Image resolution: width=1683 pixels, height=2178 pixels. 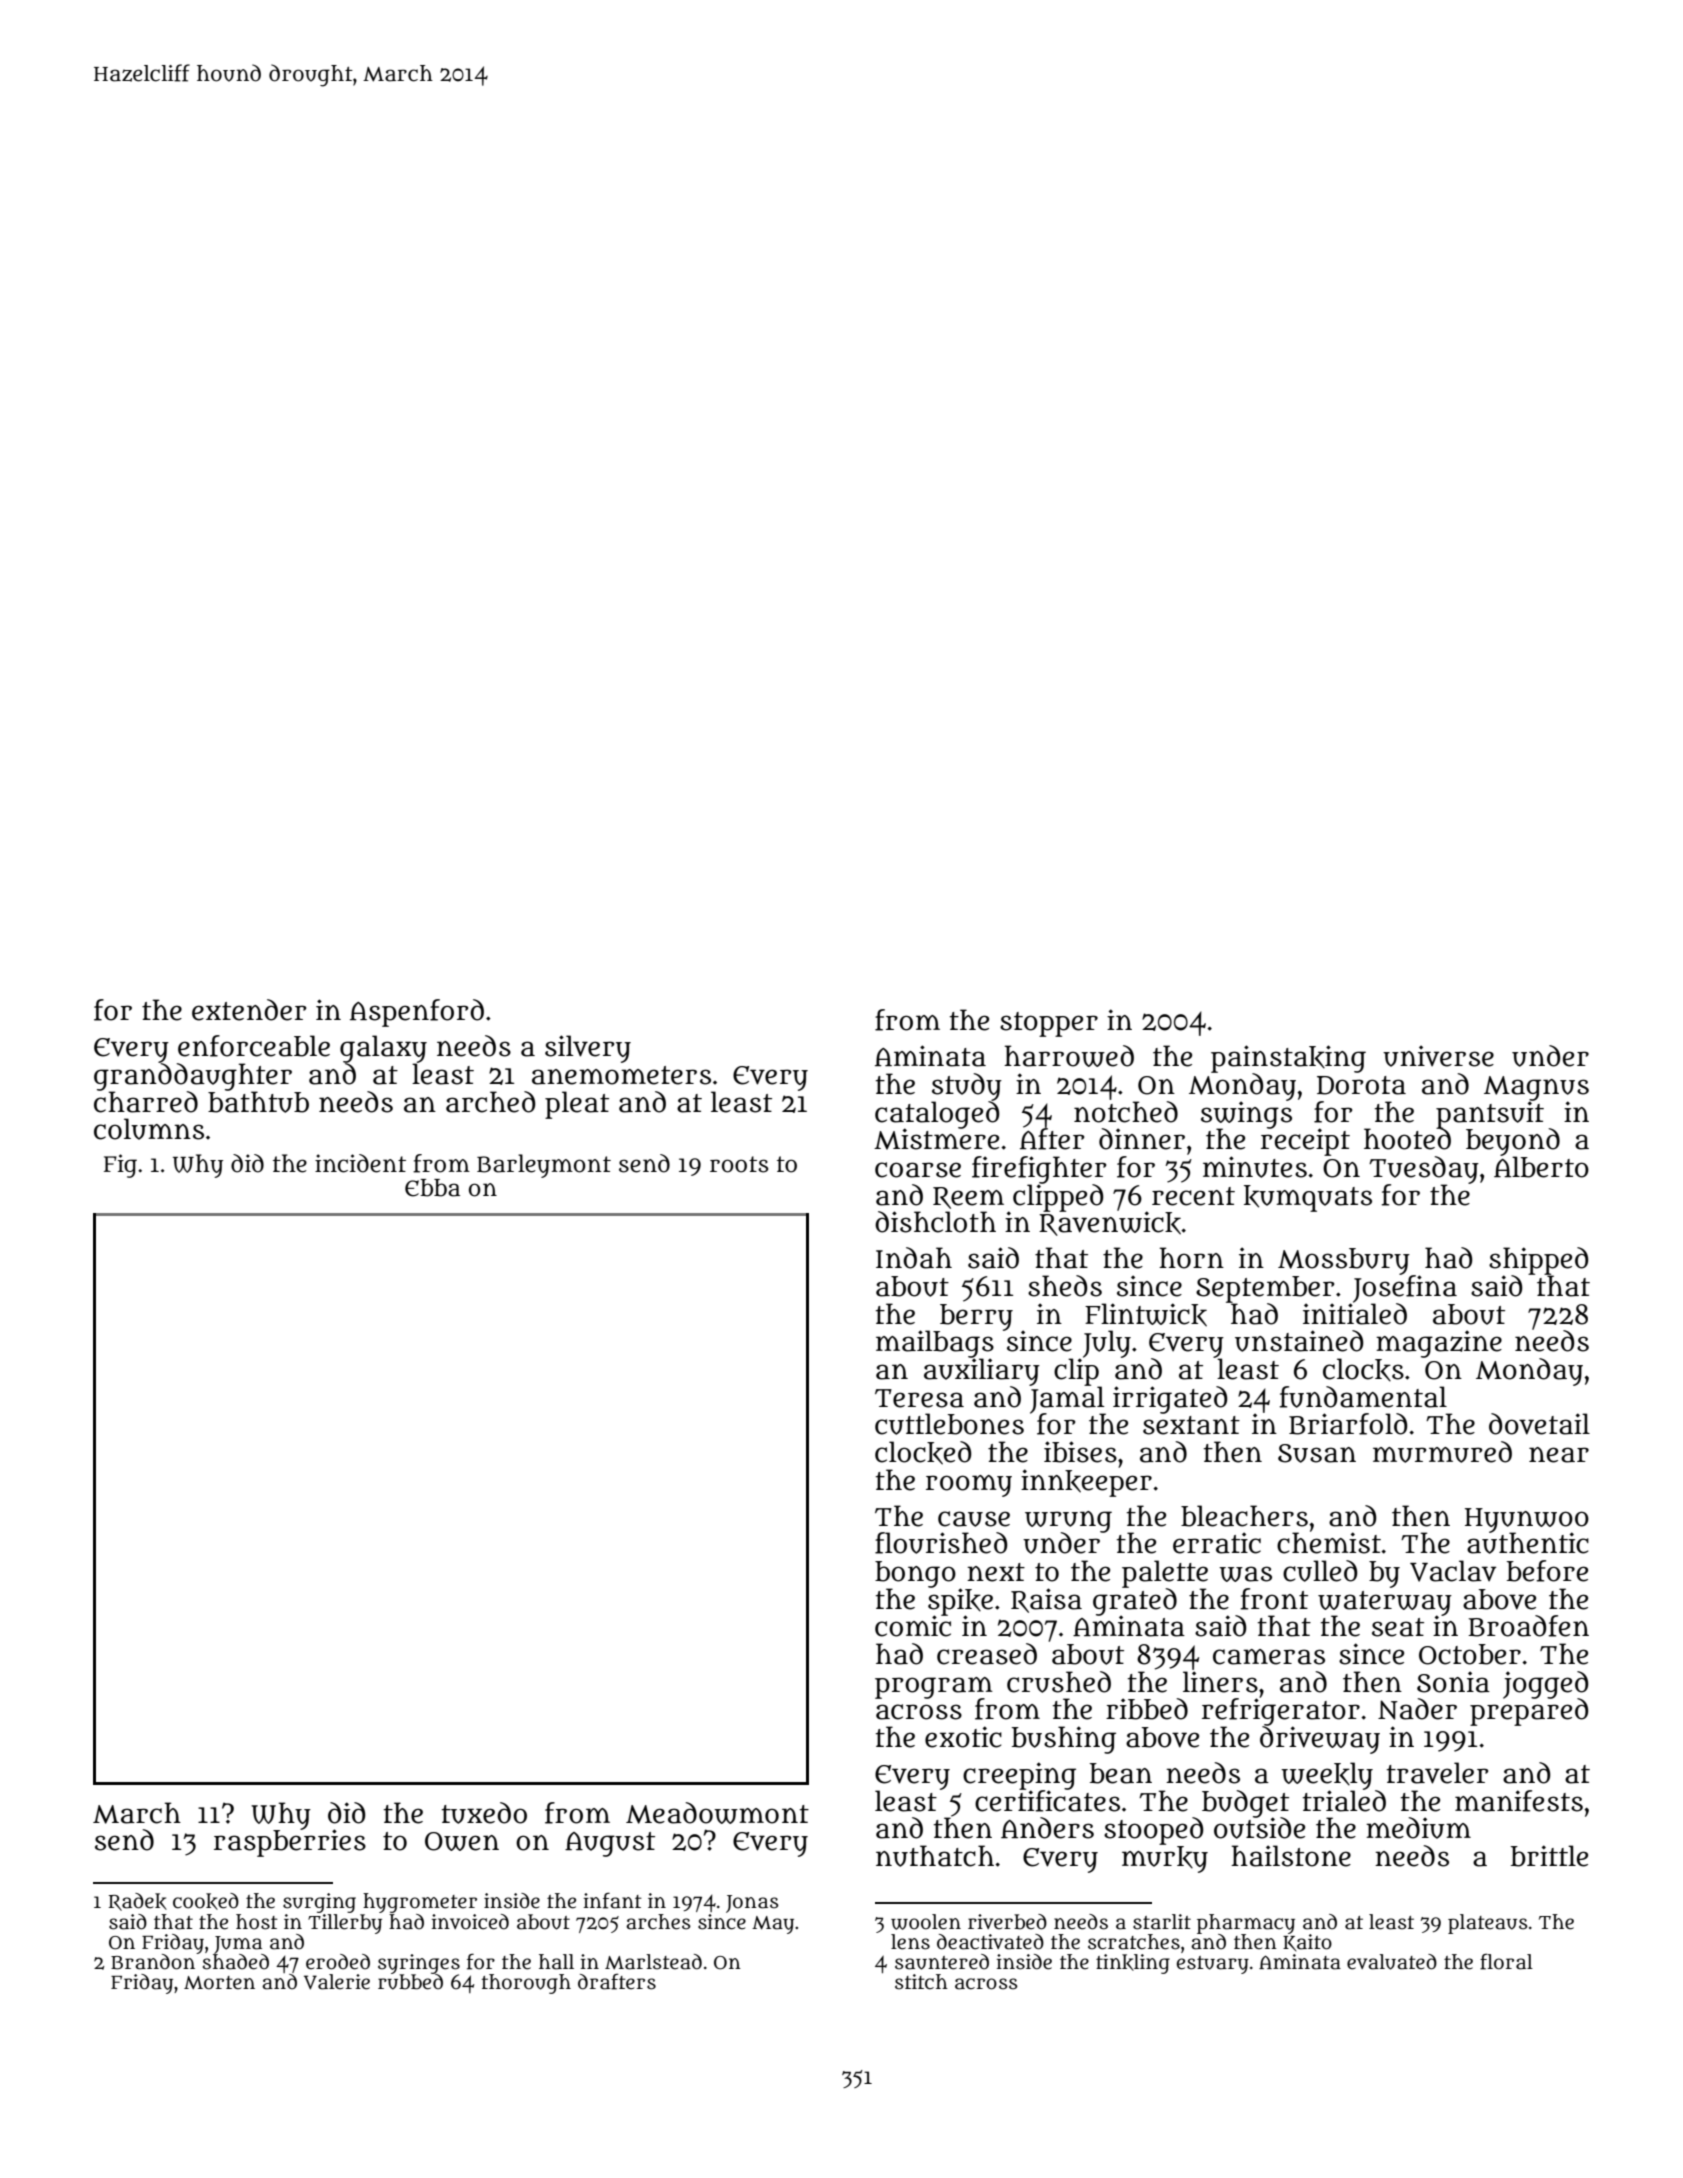 I want to click on bleachers, so click(x=1244, y=1516).
